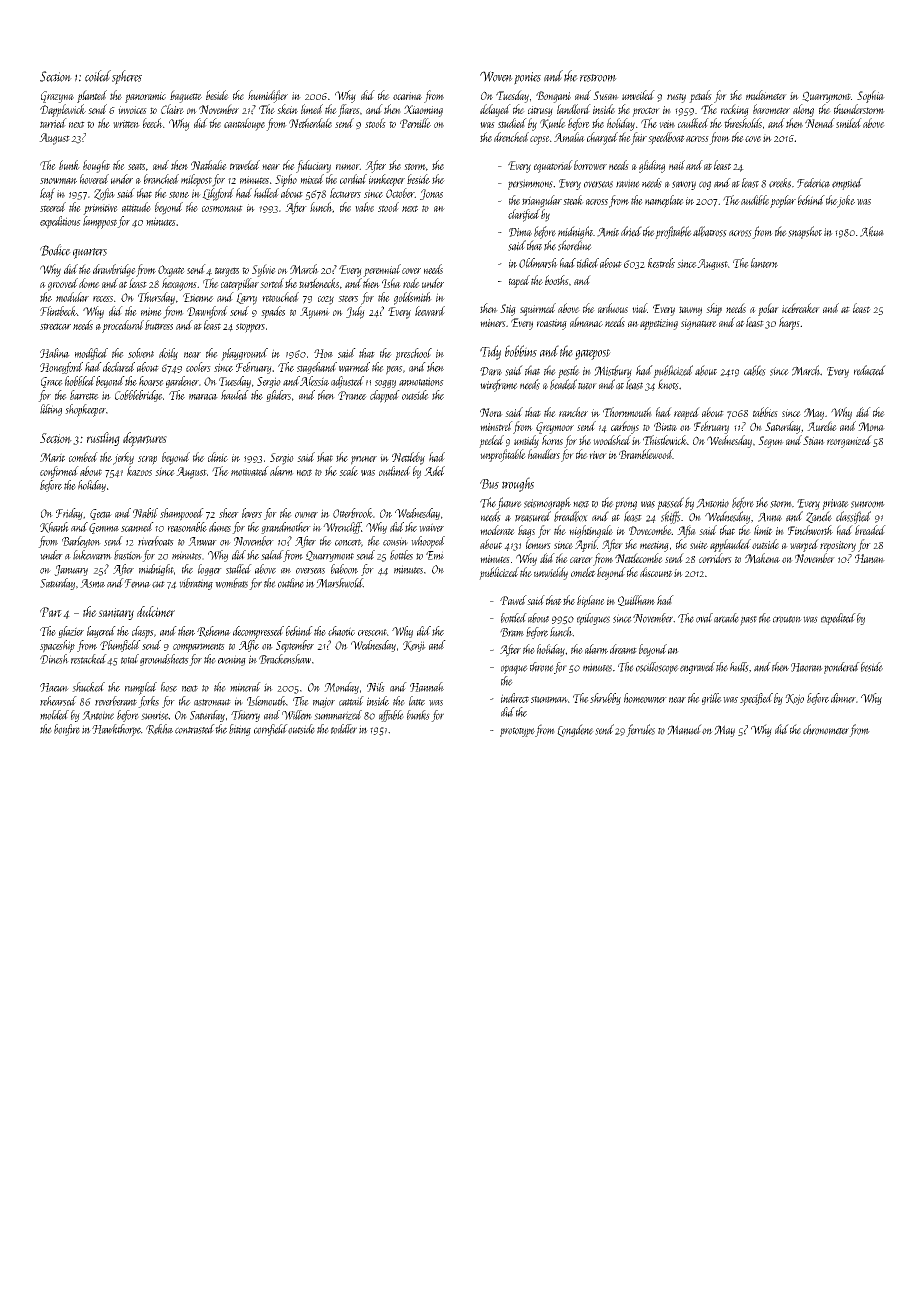 The width and height of the image is (924, 1308). What do you see at coordinates (870, 558) in the image?
I see `Hanan` at bounding box center [870, 558].
